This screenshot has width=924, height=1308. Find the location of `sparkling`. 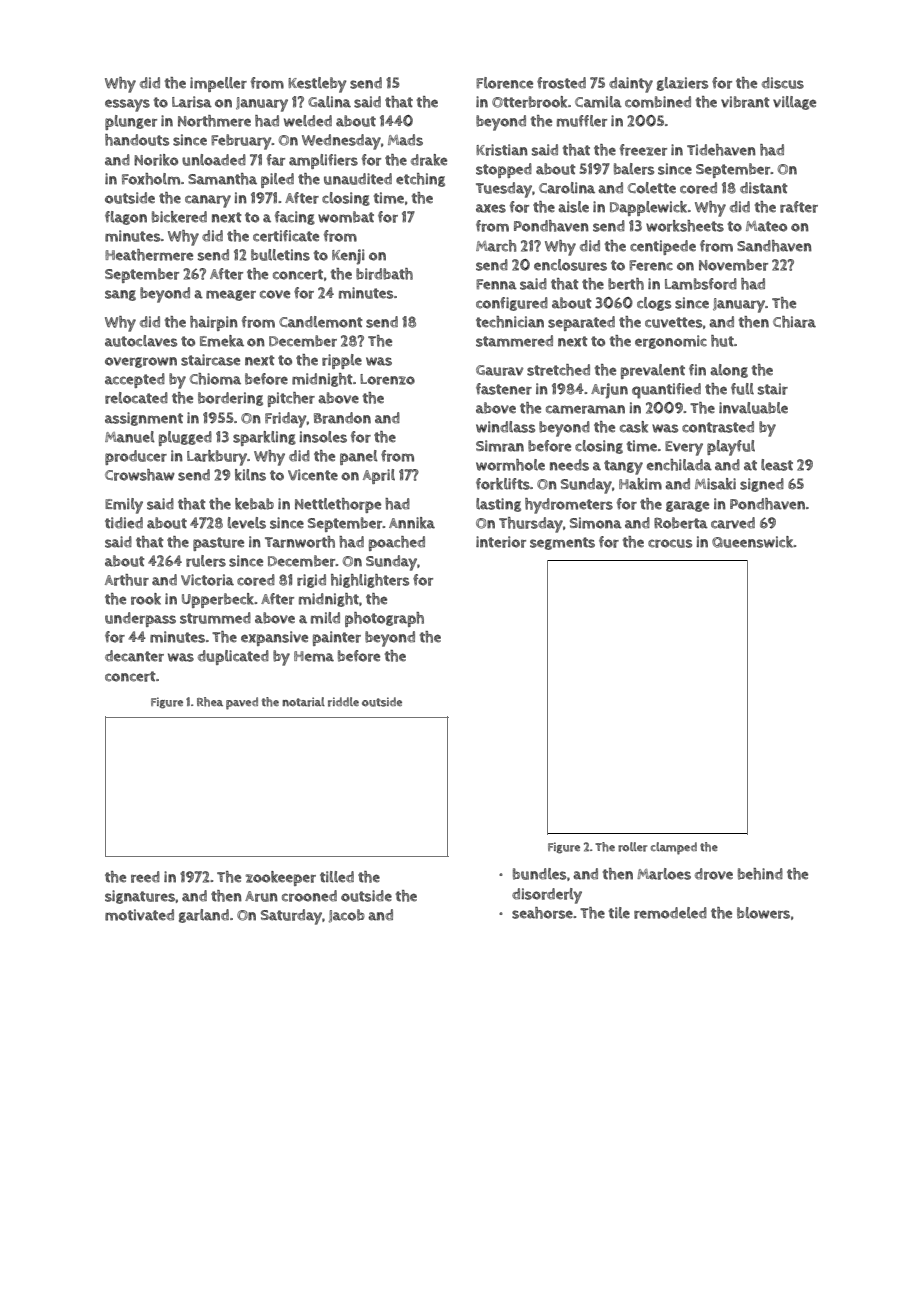

sparkling is located at coordinates (264, 438).
